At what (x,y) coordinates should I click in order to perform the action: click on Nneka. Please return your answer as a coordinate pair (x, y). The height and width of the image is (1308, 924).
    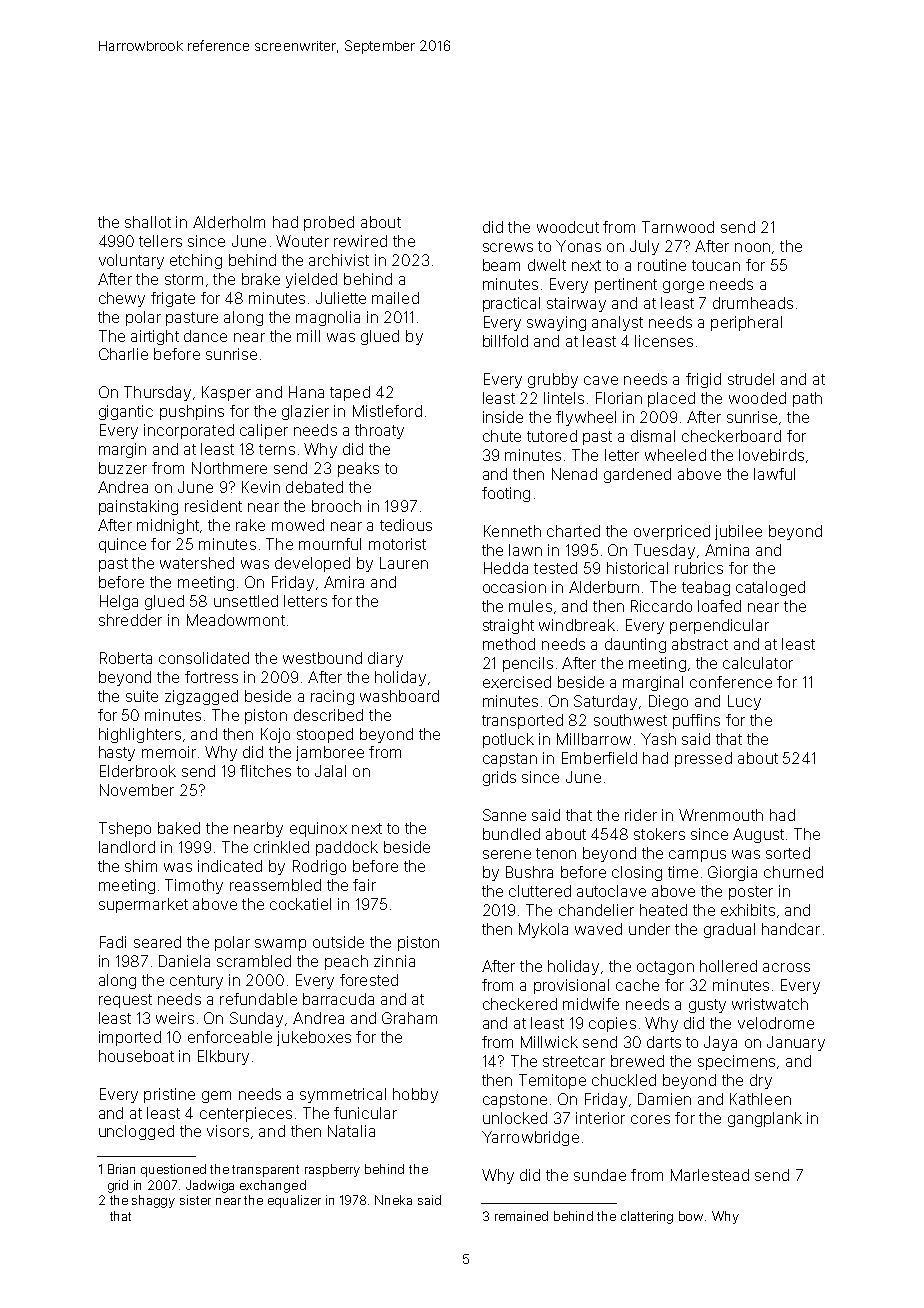
    Looking at the image, I should click on (393, 1200).
